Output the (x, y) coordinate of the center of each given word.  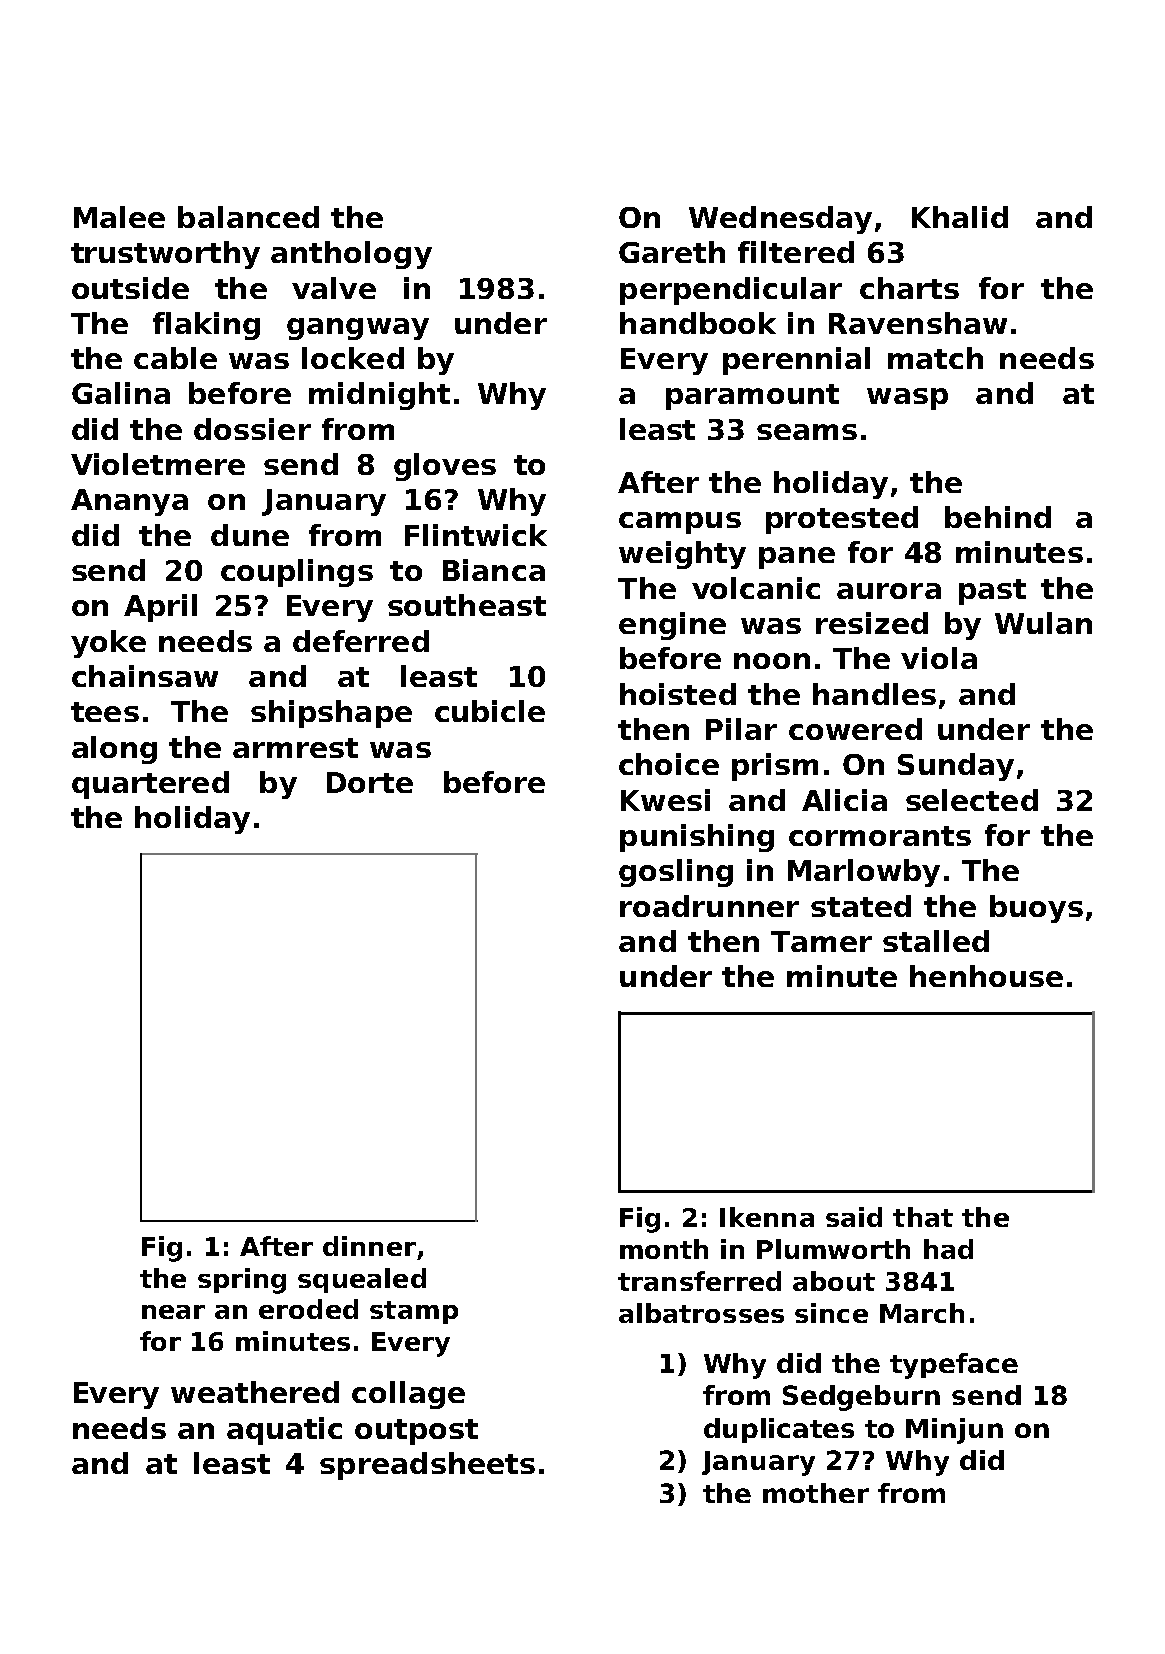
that (923, 1217)
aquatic (284, 1431)
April (160, 608)
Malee (119, 217)
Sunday (956, 767)
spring (242, 1281)
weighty (682, 555)
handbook (698, 323)
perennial (796, 361)
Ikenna (767, 1217)
